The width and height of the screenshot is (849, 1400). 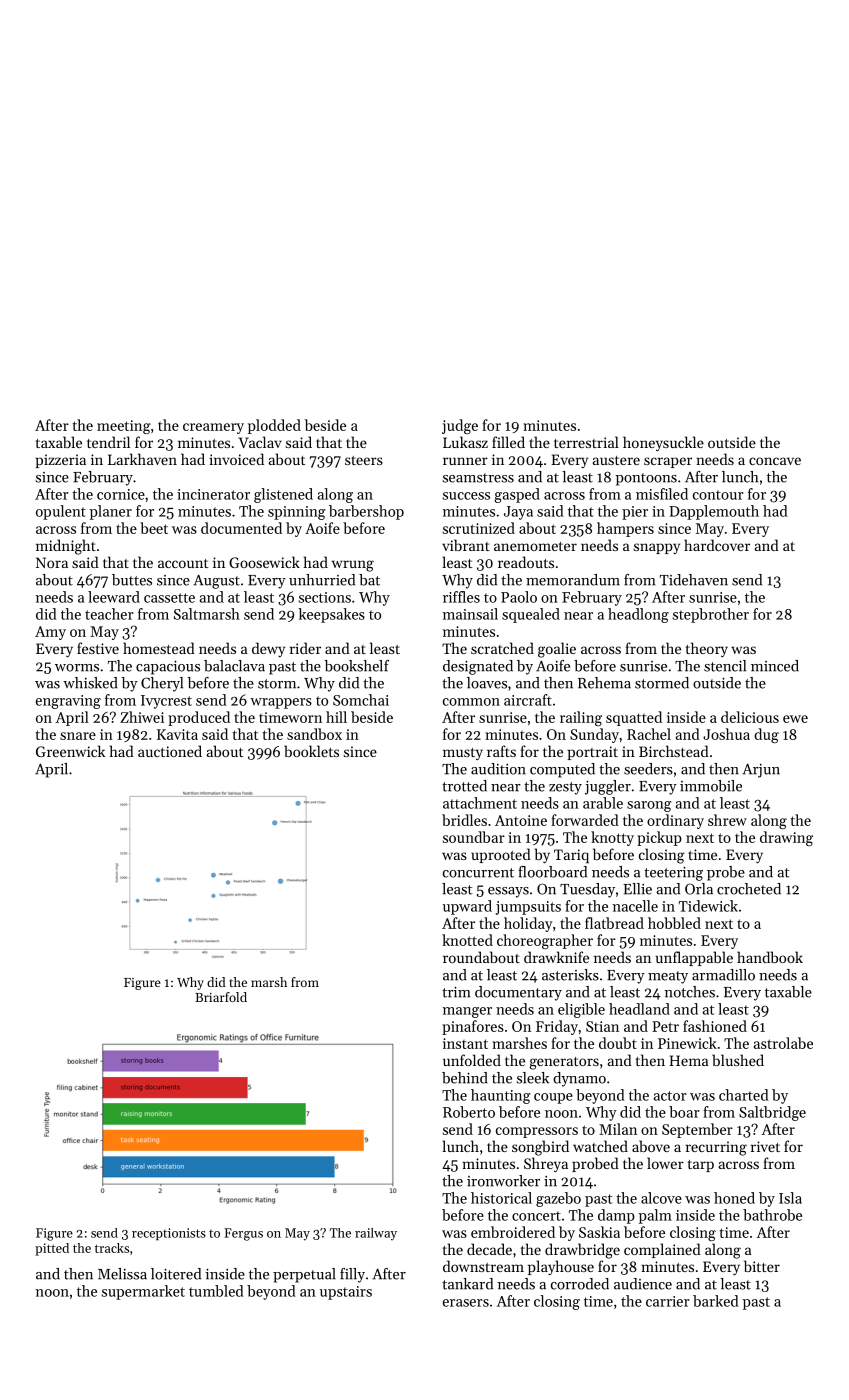 What do you see at coordinates (738, 1060) in the screenshot?
I see `blushed` at bounding box center [738, 1060].
